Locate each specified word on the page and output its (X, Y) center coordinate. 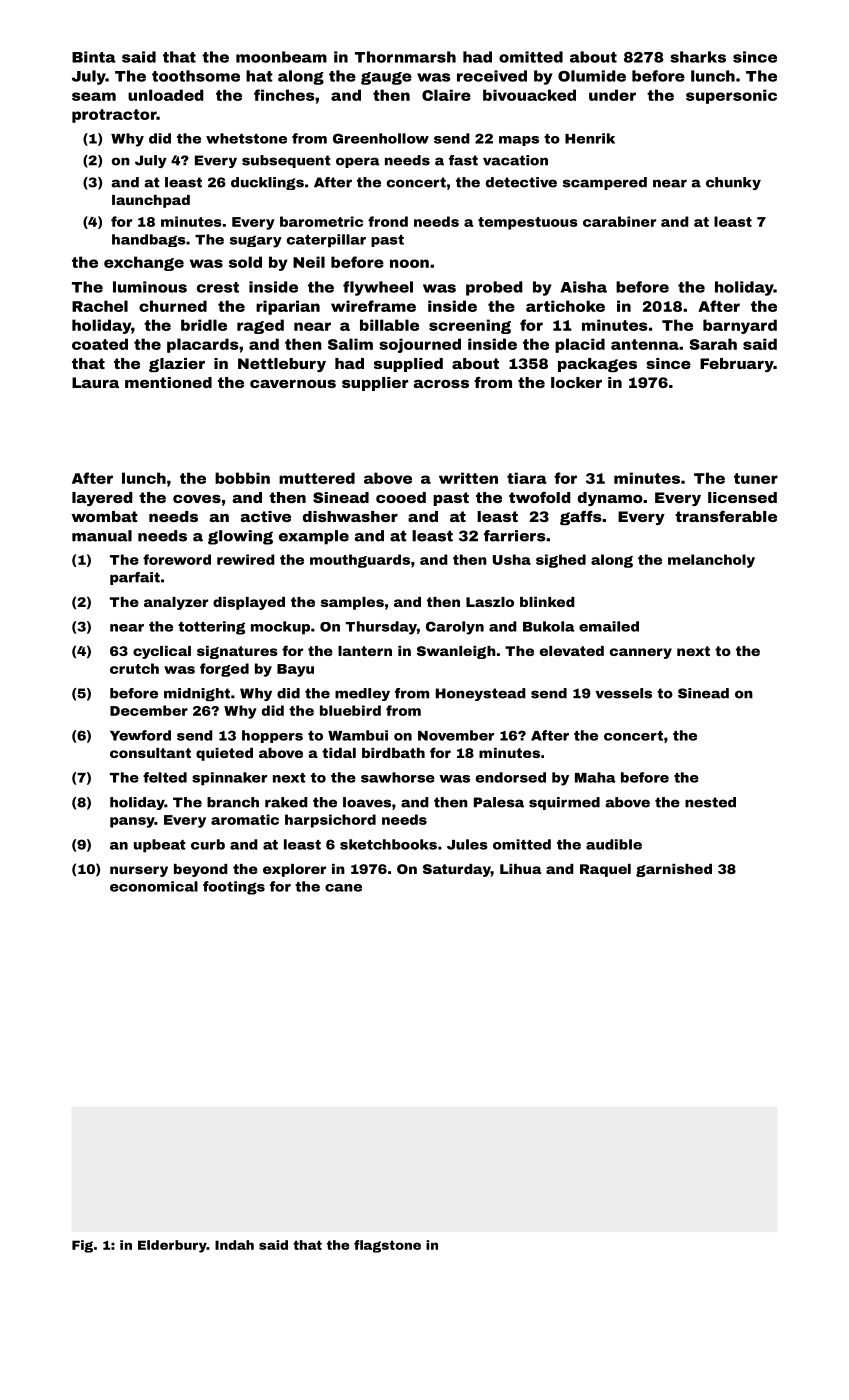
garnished (674, 870)
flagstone (387, 1246)
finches (284, 95)
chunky (733, 183)
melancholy (711, 561)
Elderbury (172, 1246)
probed (494, 288)
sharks (698, 57)
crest (218, 287)
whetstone (246, 138)
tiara (527, 478)
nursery (139, 871)
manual (102, 536)
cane (343, 888)
